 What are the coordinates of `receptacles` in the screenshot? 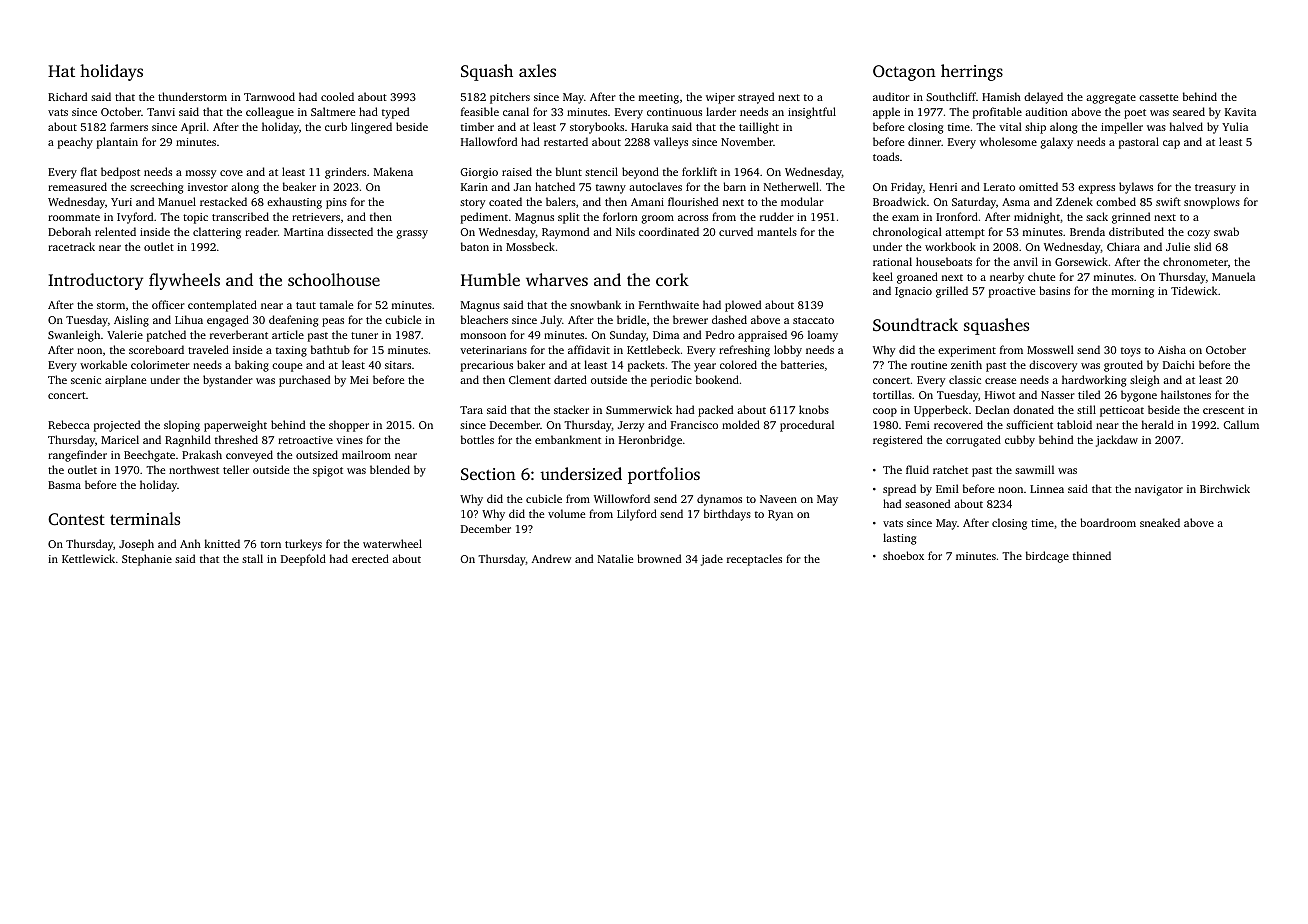 It's located at (754, 560).
